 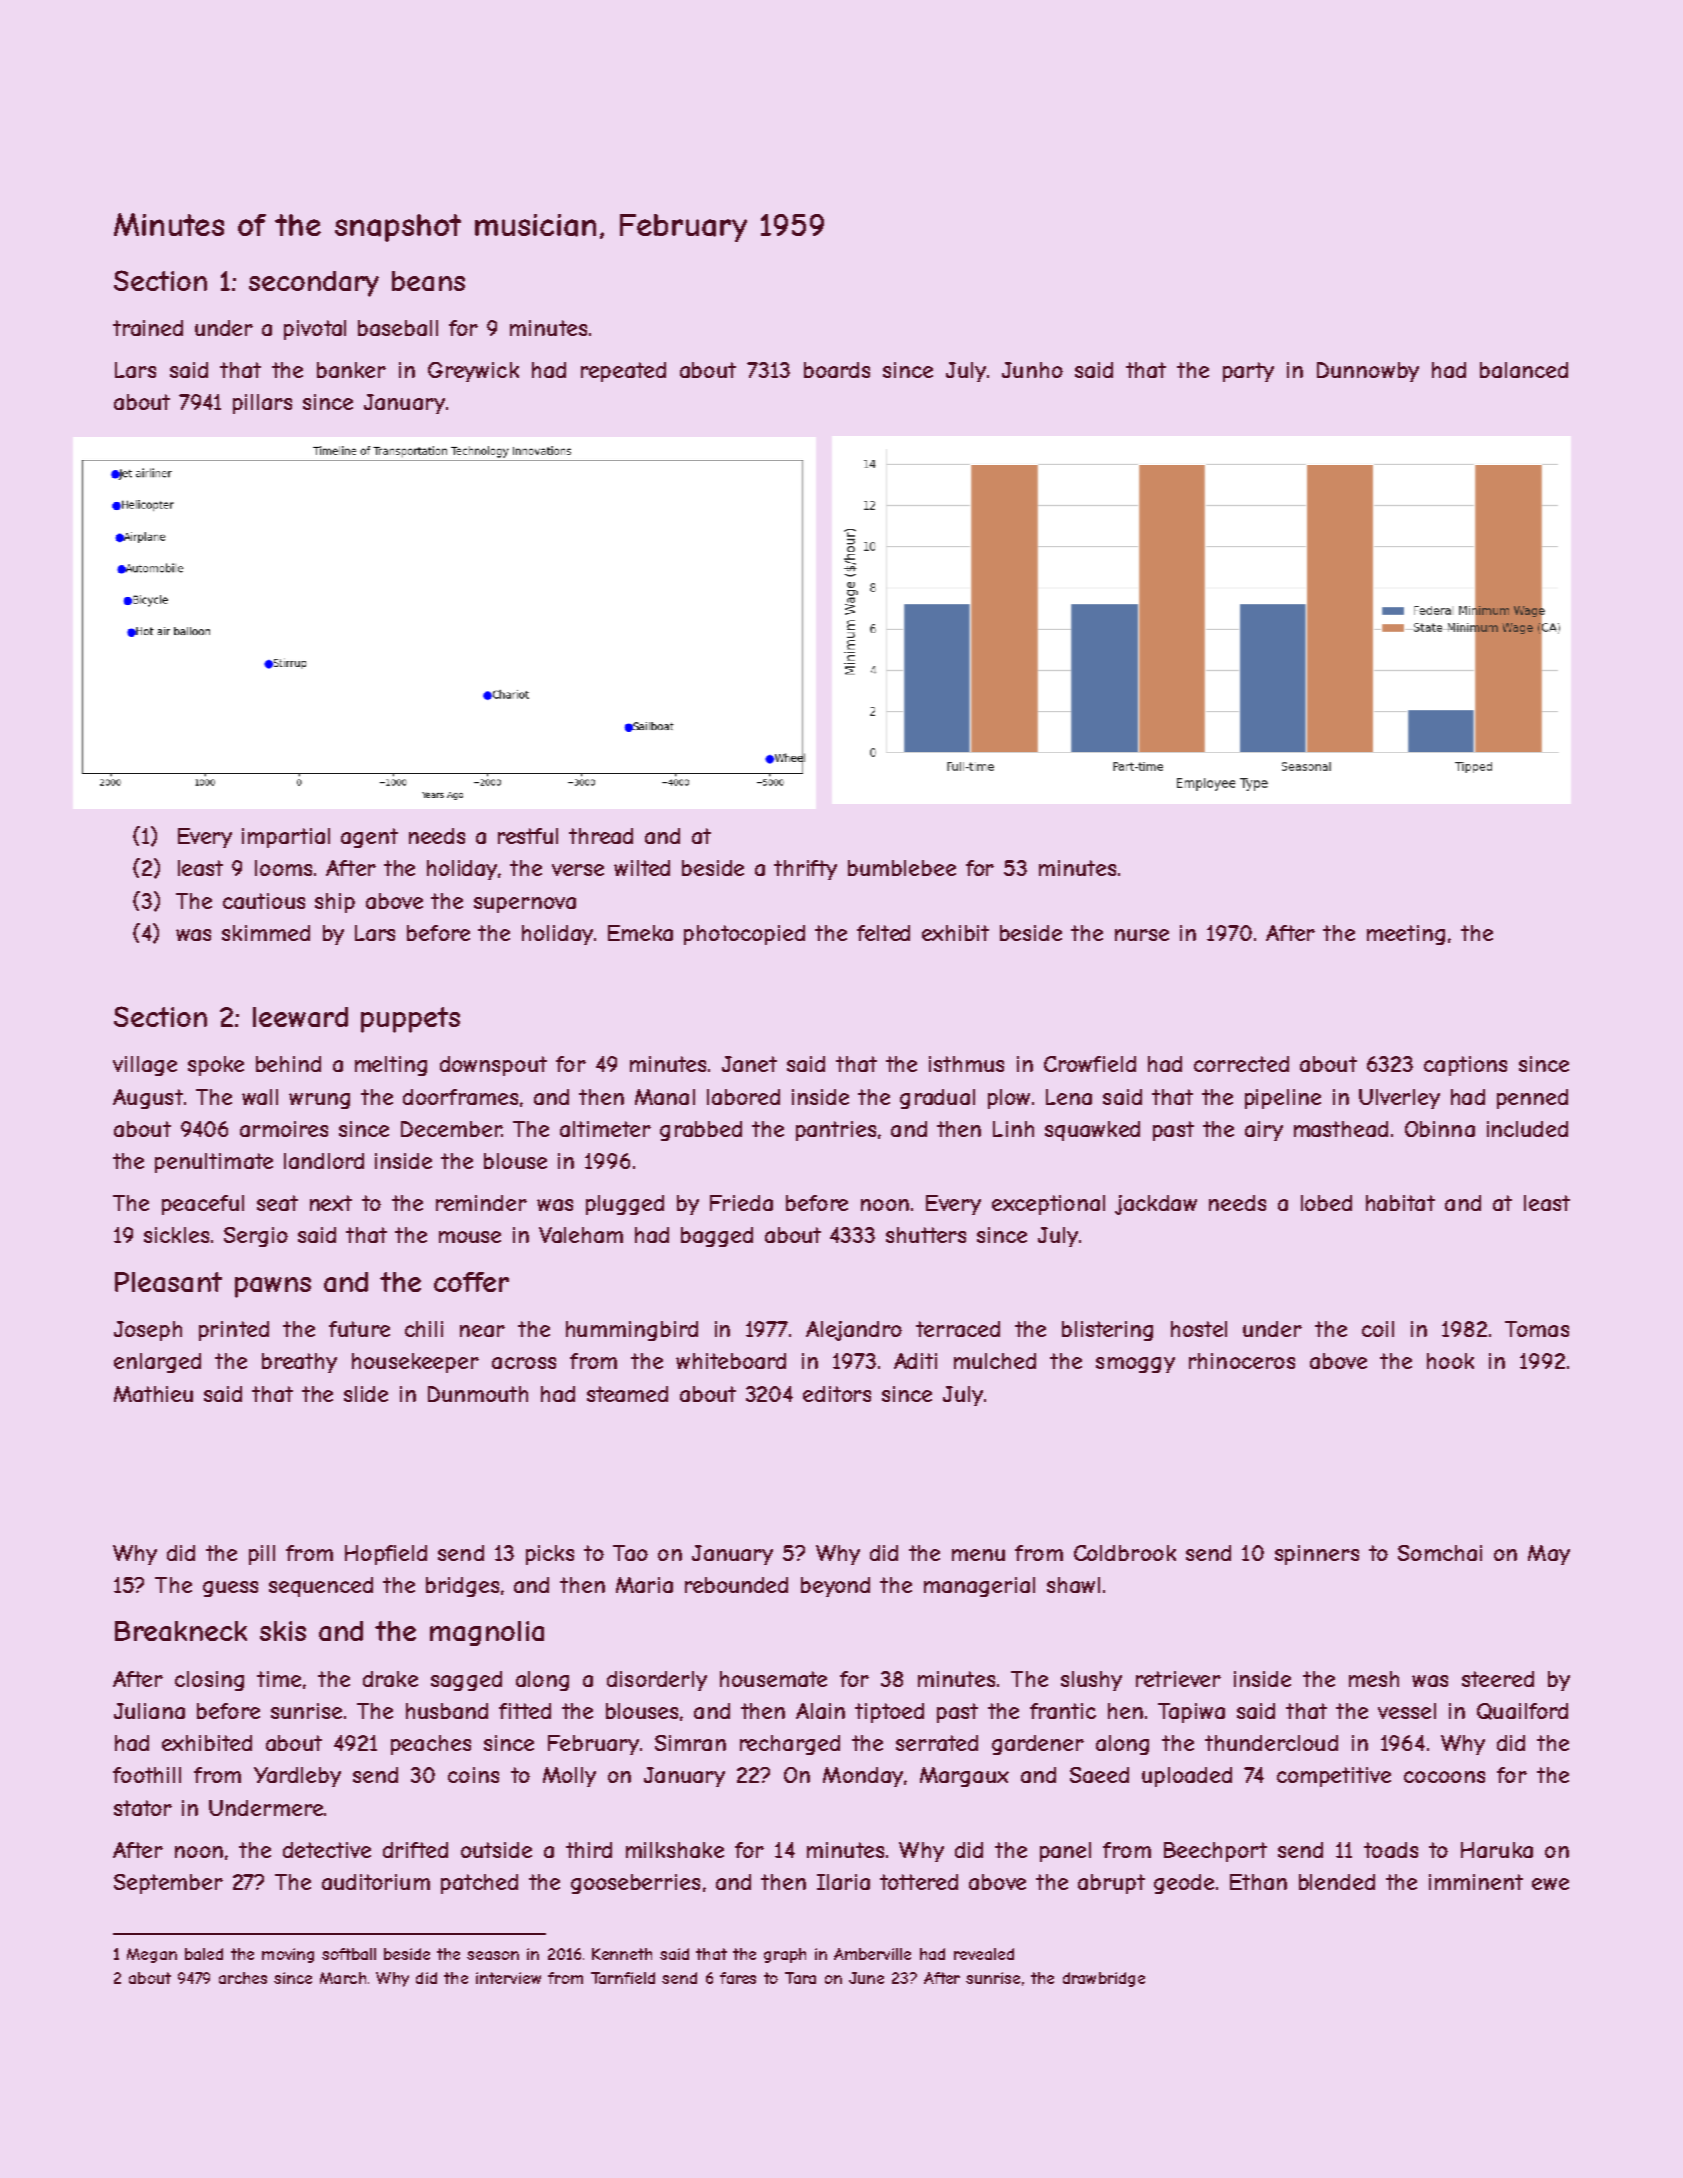 What do you see at coordinates (369, 838) in the document?
I see `agent` at bounding box center [369, 838].
